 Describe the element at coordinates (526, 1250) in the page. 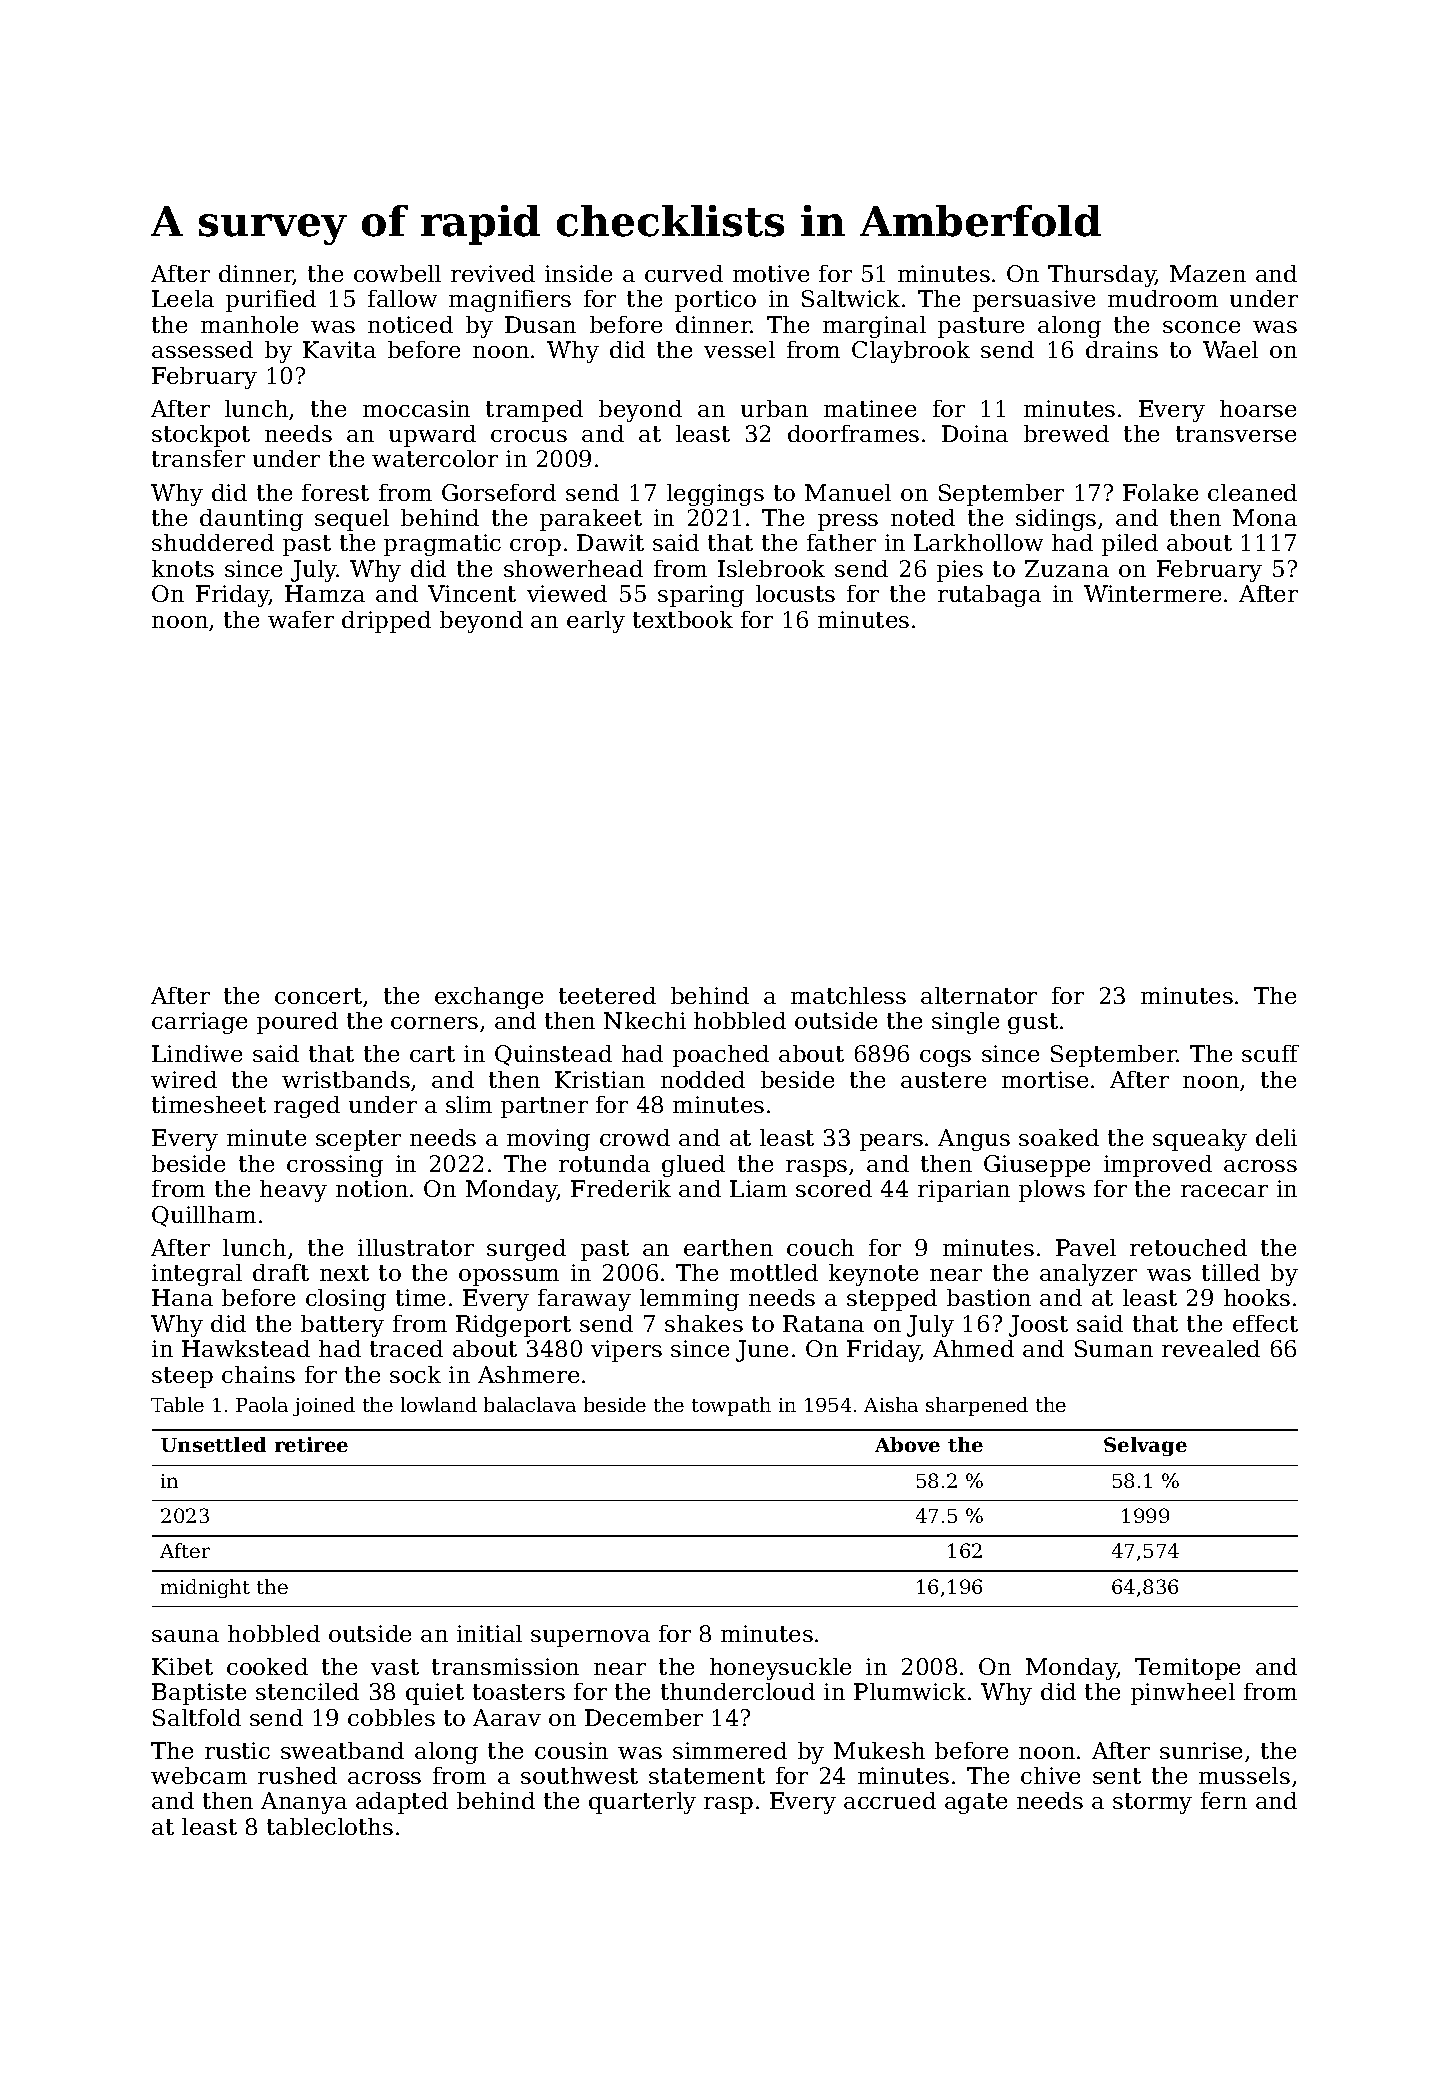

I see `surged` at that location.
